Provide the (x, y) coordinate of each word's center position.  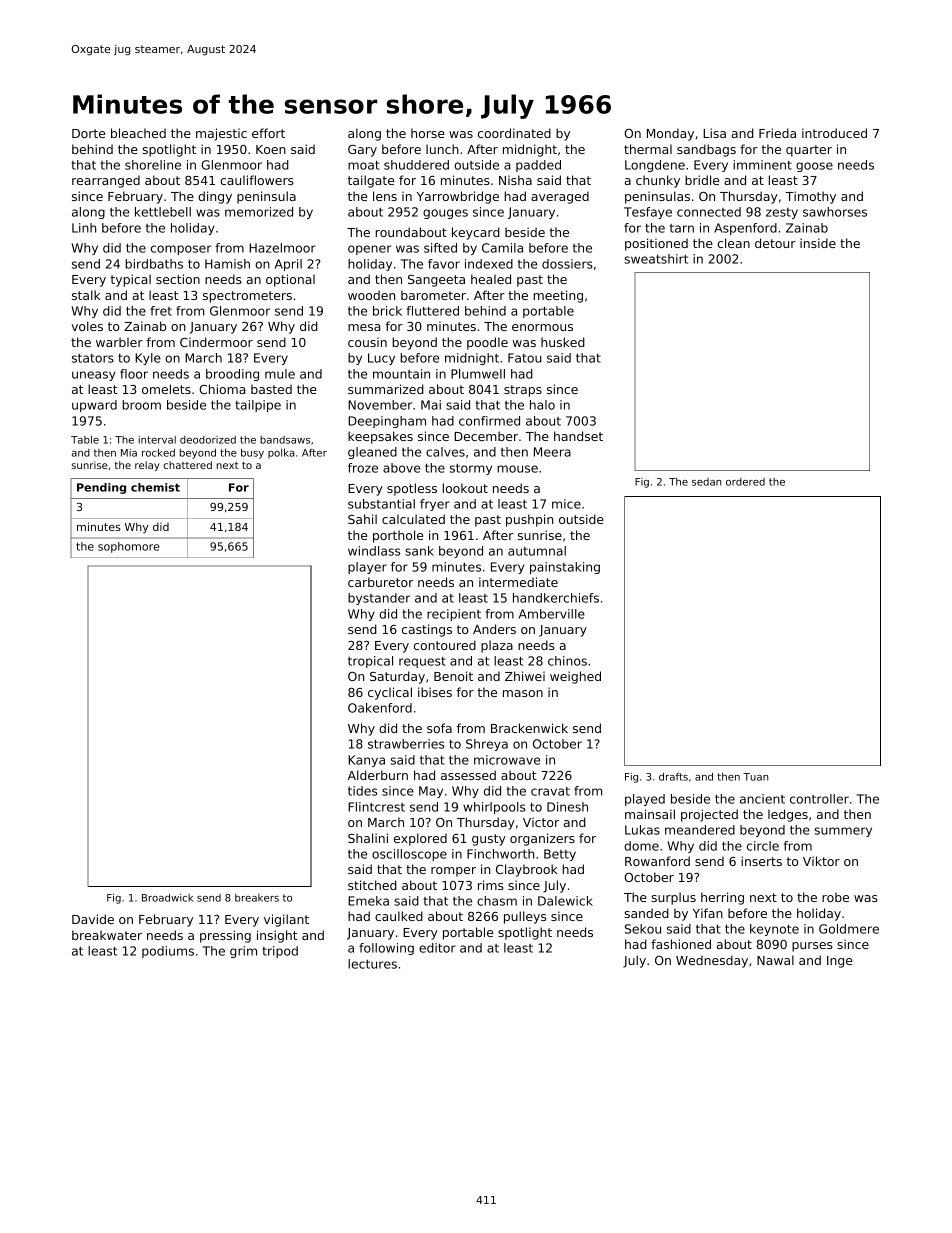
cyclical (390, 693)
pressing (225, 936)
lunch (442, 149)
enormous (542, 327)
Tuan (755, 777)
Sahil (362, 519)
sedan (706, 482)
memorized (259, 212)
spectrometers (247, 297)
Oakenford (380, 708)
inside (818, 243)
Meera (552, 452)
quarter (809, 151)
